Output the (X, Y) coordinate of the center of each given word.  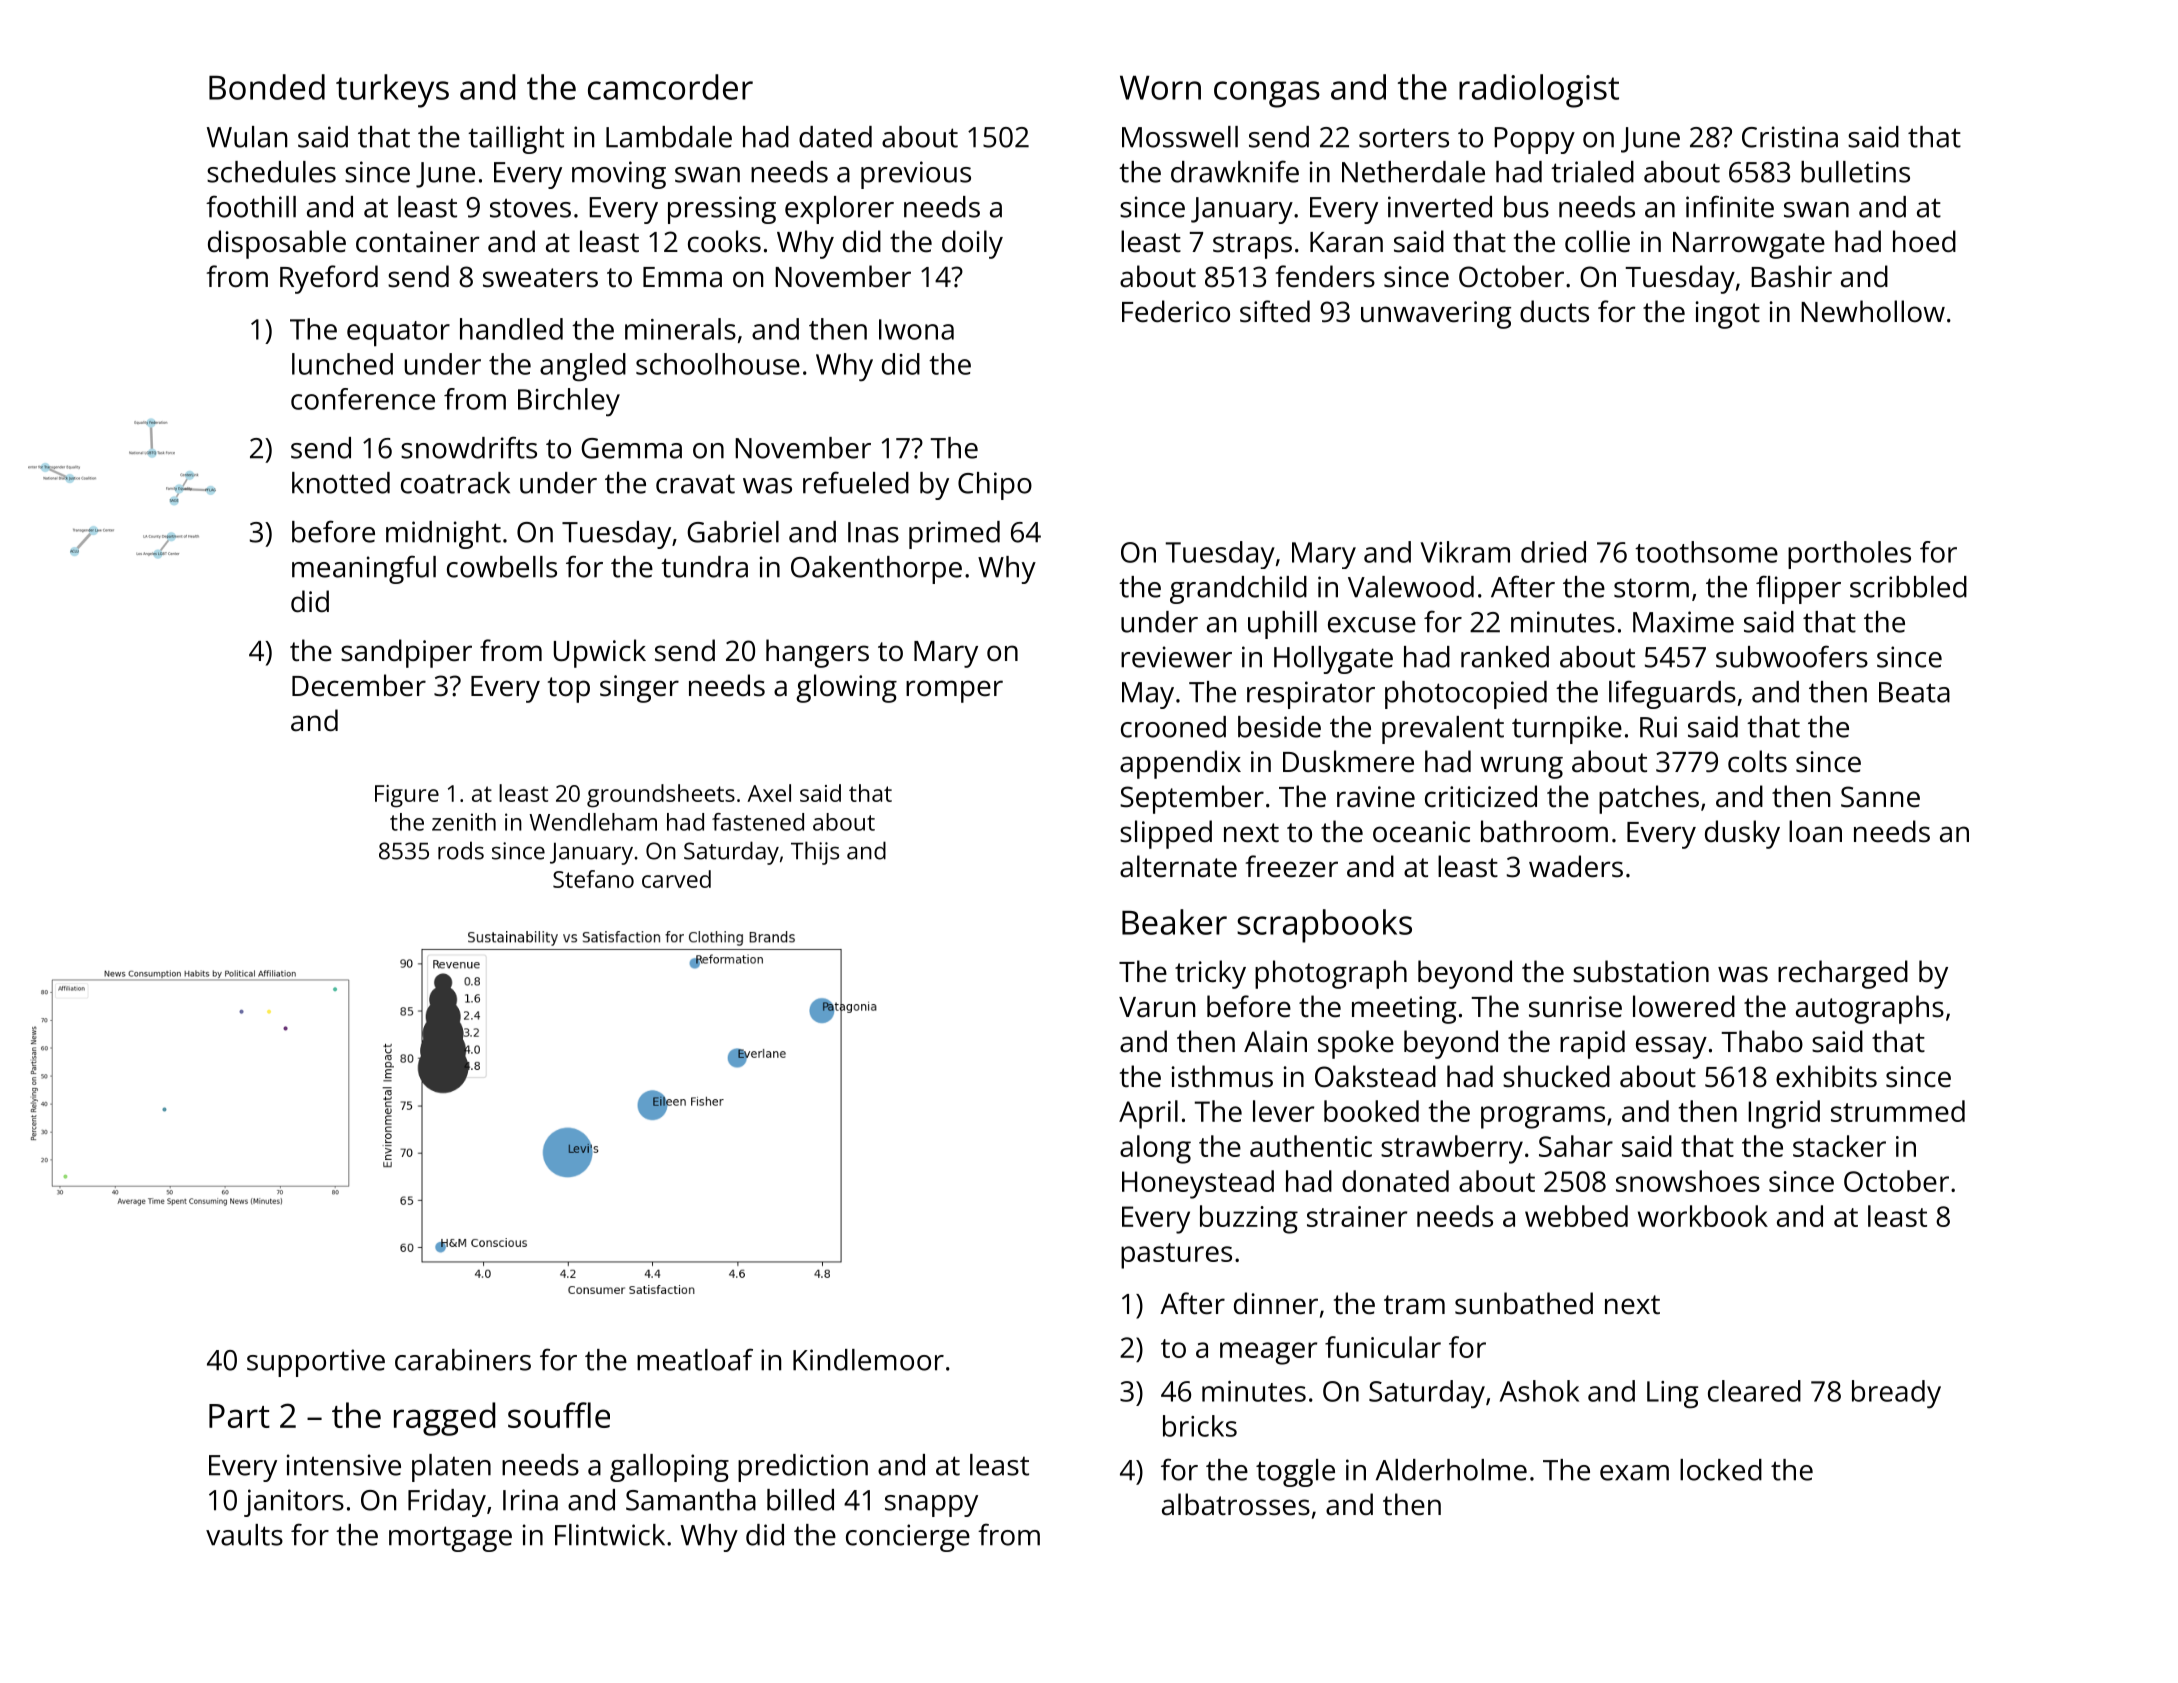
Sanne (1880, 797)
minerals (680, 329)
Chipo (995, 486)
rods (461, 850)
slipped (1166, 834)
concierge (908, 1538)
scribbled (1908, 587)
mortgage (450, 1539)
